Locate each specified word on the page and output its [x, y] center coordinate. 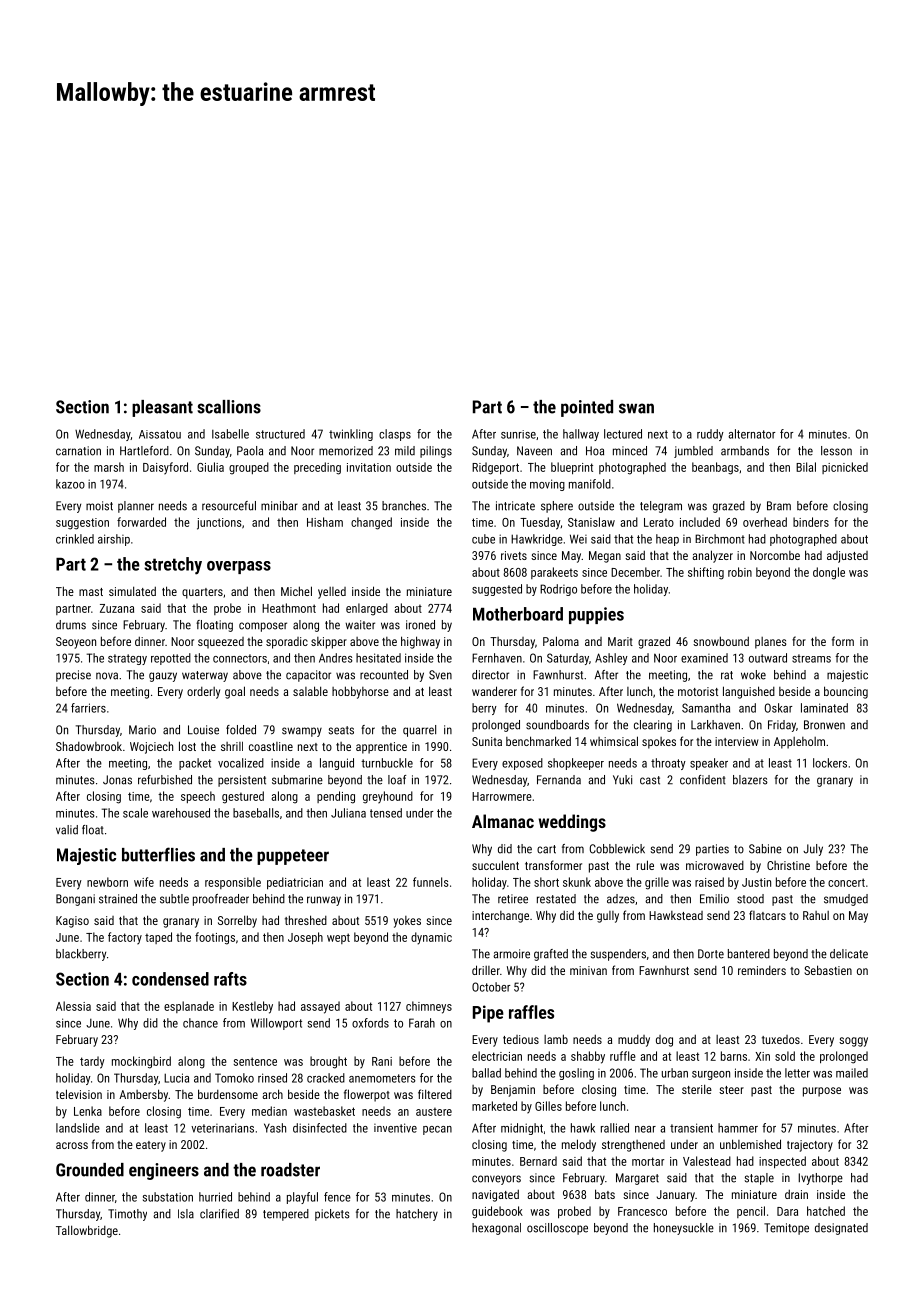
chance [200, 1023]
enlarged [367, 609]
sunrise [518, 434]
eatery [151, 1146]
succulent [495, 865]
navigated [495, 1195]
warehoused [181, 813]
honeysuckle [684, 1229]
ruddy [710, 435]
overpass [239, 567]
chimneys [429, 1007]
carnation [78, 451]
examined [704, 658]
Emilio [714, 899]
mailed [852, 1073]
